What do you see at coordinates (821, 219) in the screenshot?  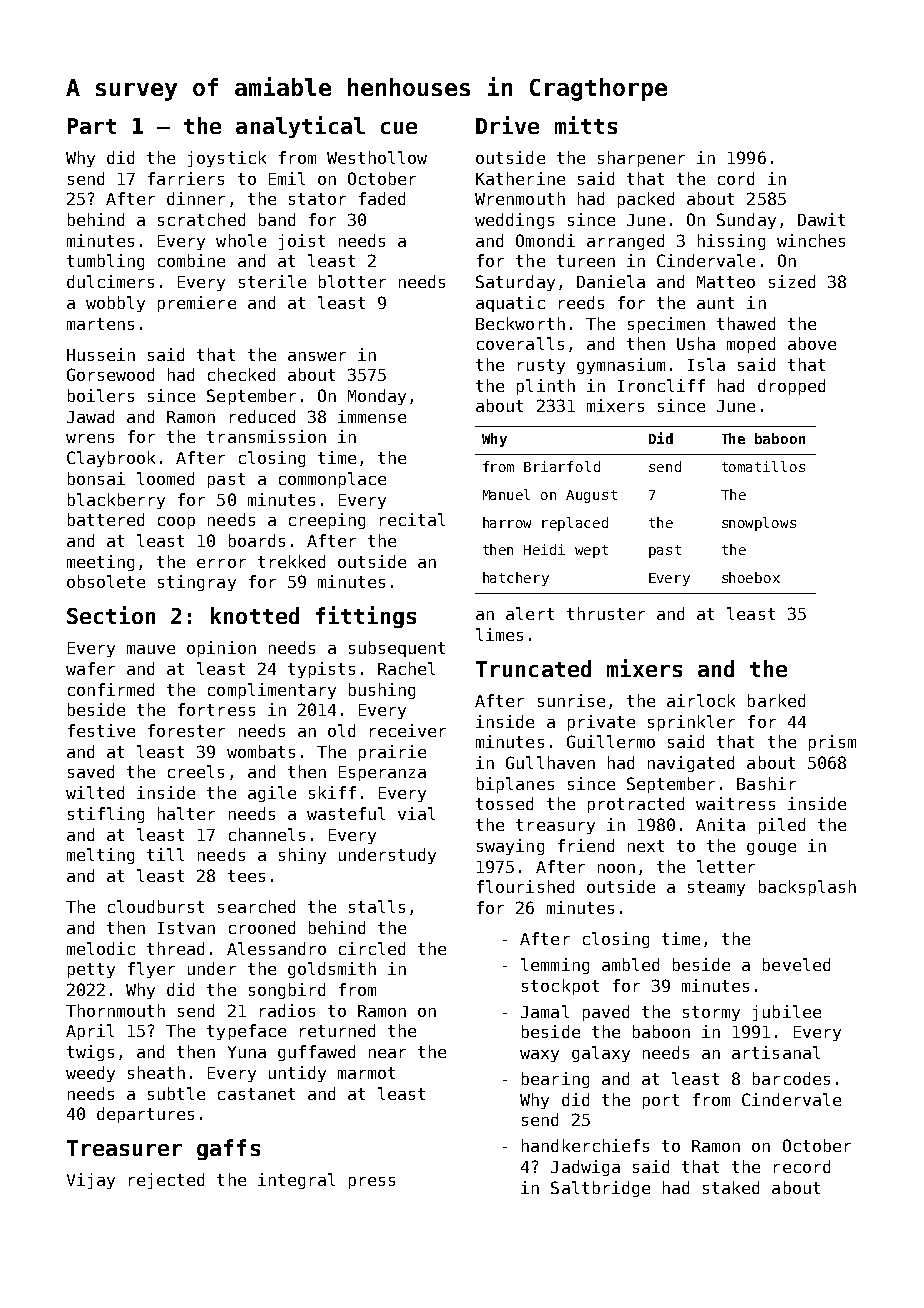 I see `Dawit` at bounding box center [821, 219].
